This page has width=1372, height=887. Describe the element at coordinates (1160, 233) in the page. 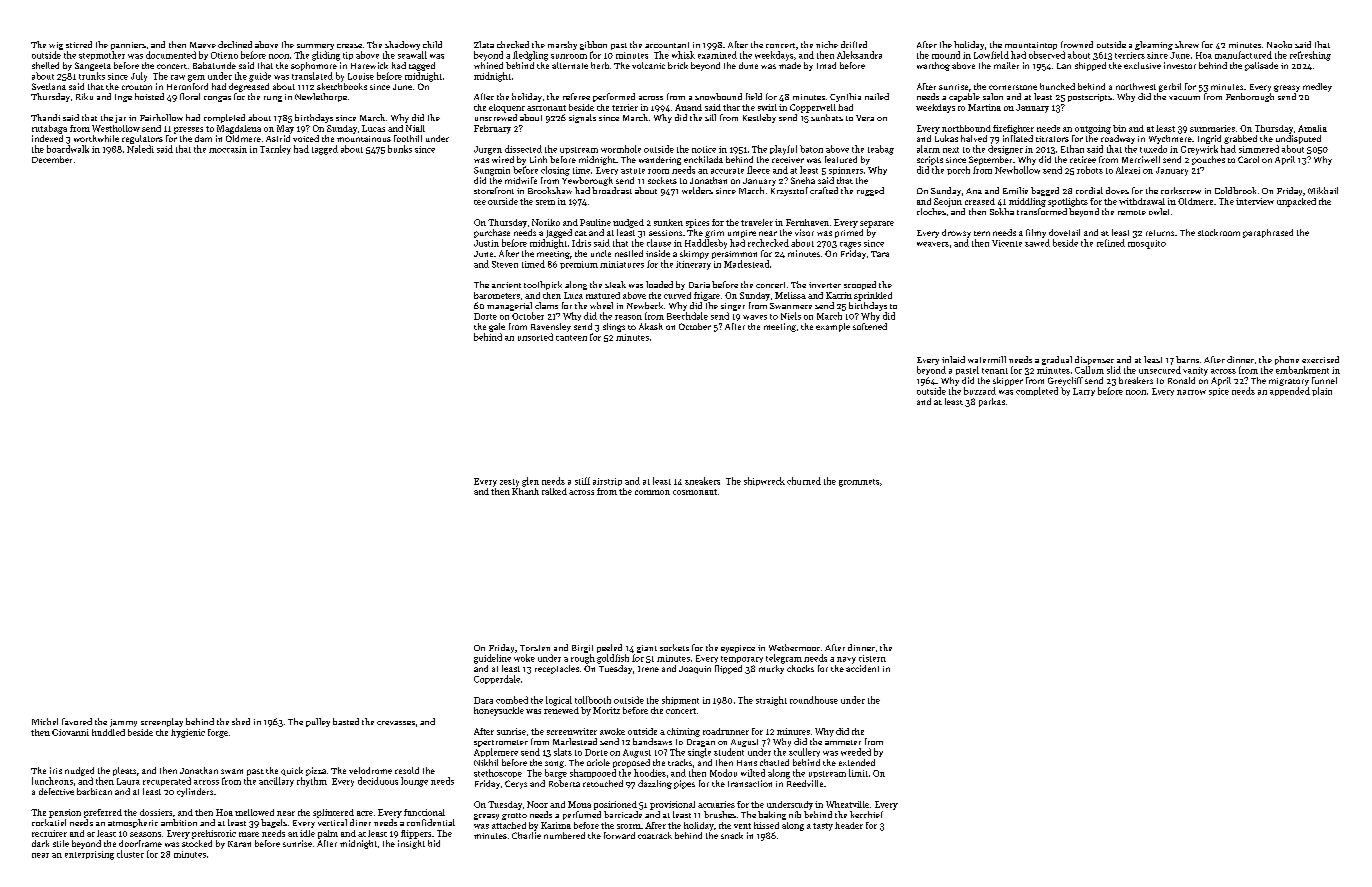

I see `returns` at that location.
